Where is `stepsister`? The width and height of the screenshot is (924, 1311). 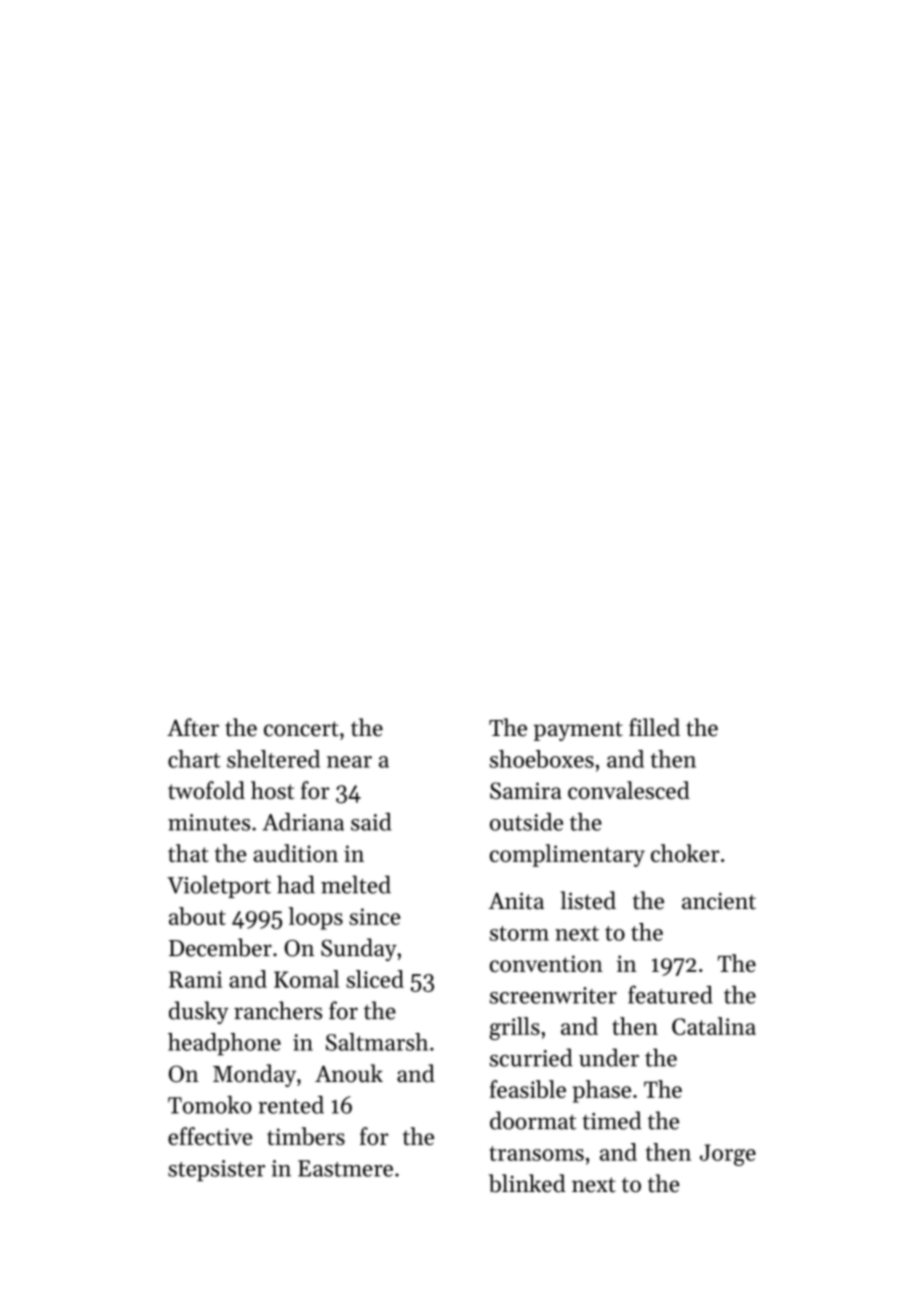
stepsister is located at coordinates (216, 1170).
